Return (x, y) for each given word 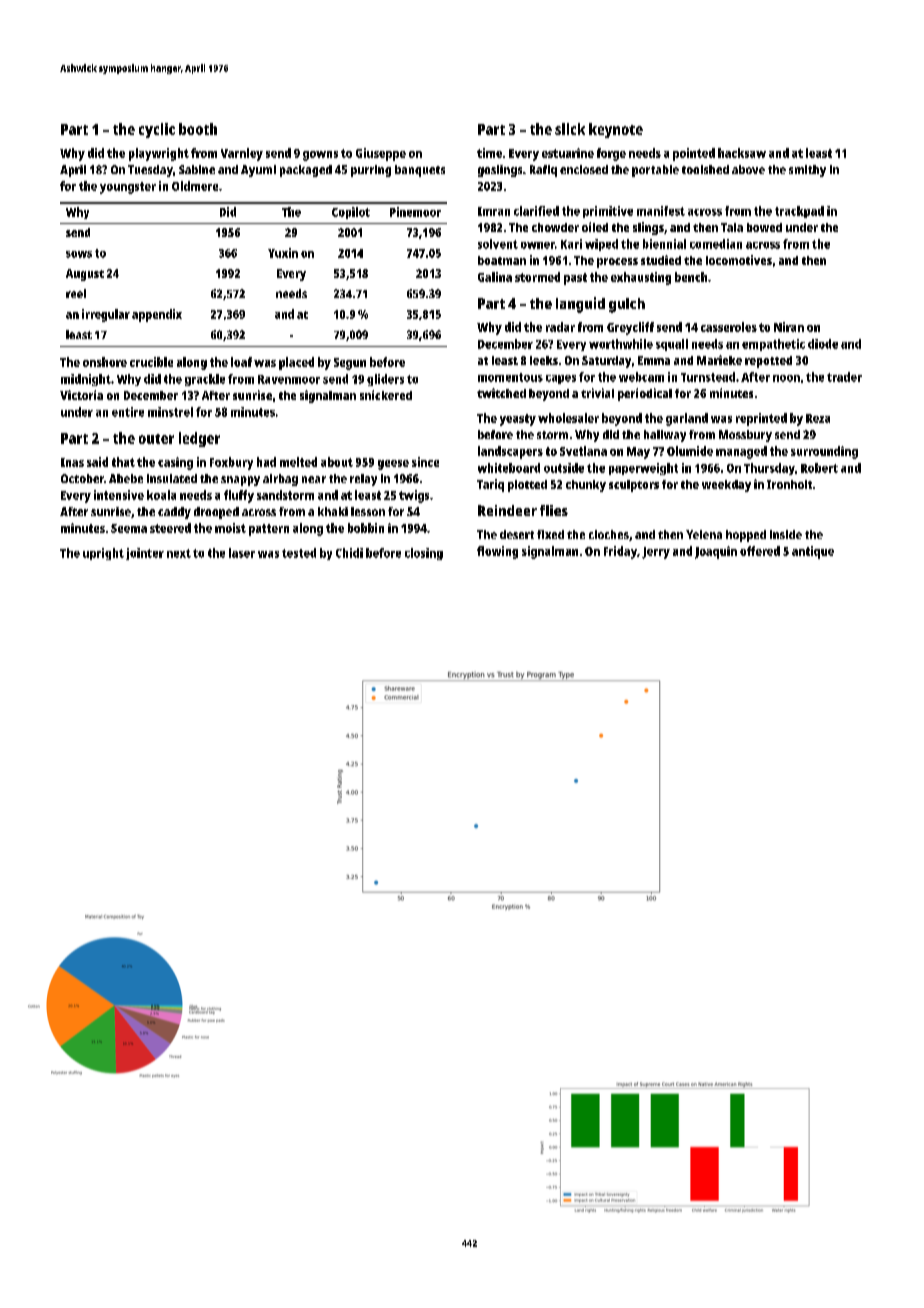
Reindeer (507, 510)
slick (570, 129)
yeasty (518, 420)
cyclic (157, 130)
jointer (145, 554)
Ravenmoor (289, 379)
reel (76, 293)
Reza (818, 418)
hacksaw (742, 153)
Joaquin (716, 552)
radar (560, 327)
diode (823, 344)
